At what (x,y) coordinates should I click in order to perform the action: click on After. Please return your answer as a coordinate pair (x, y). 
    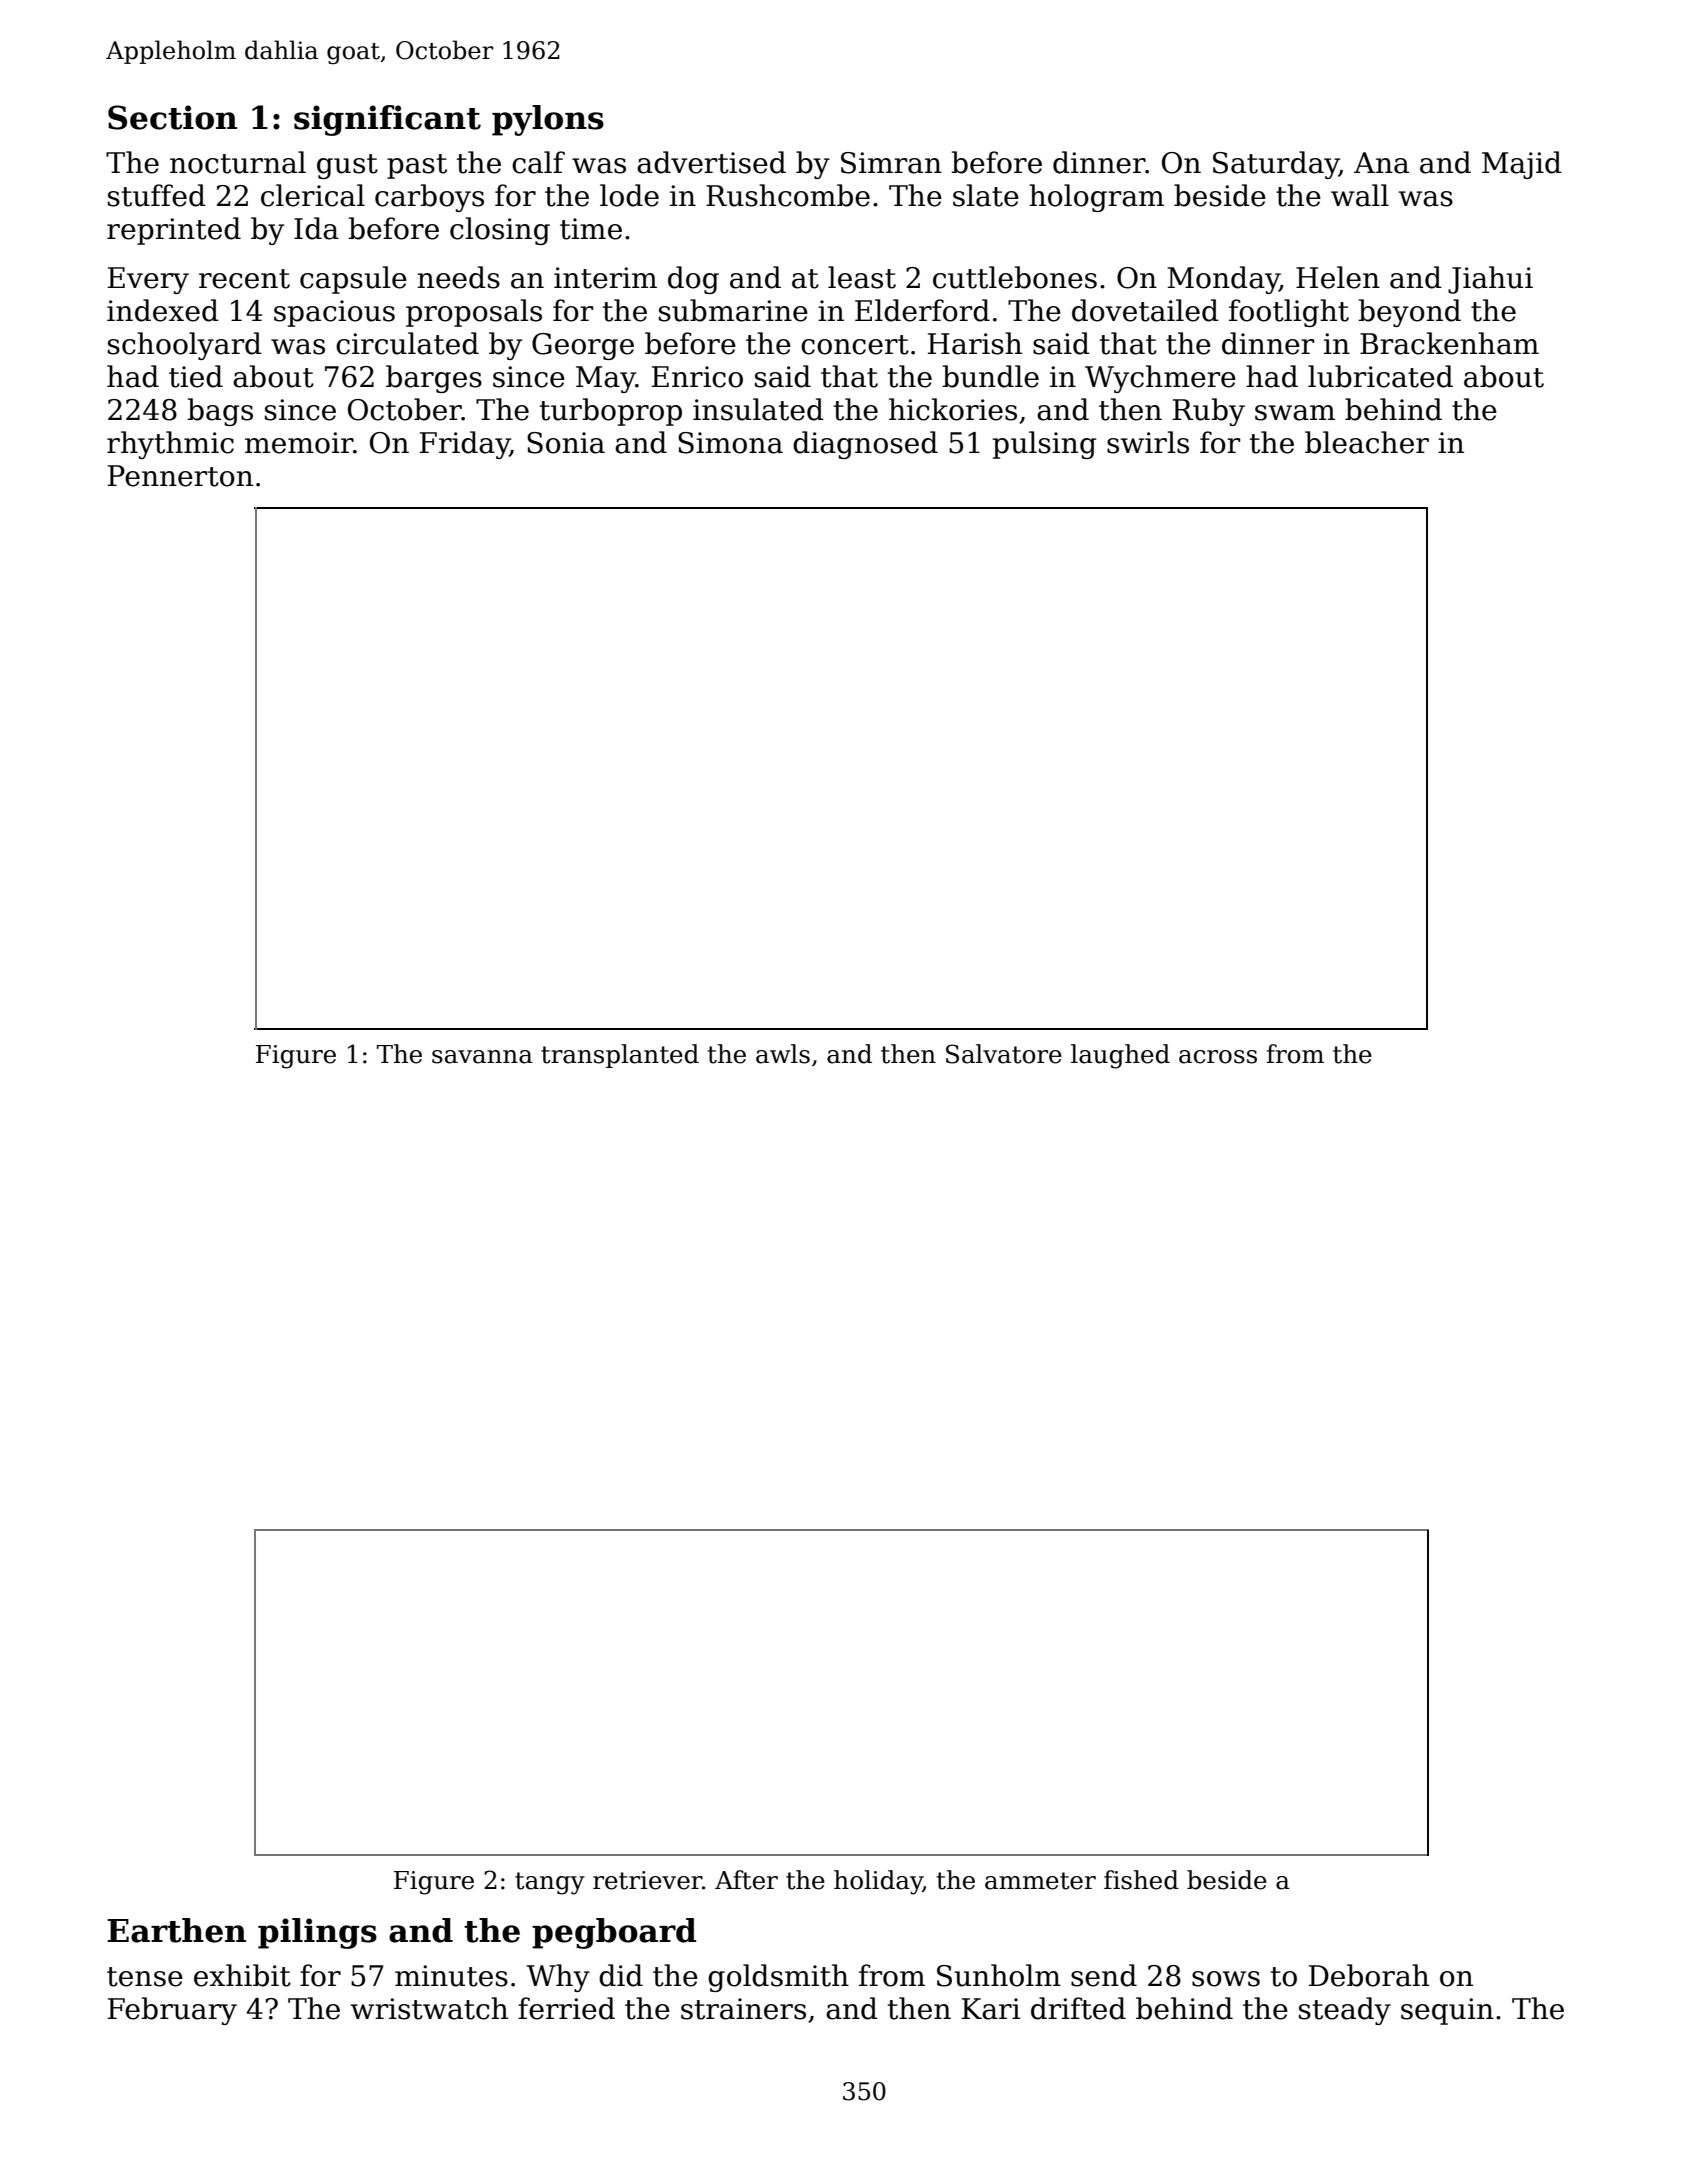
    Looking at the image, I should click on (746, 1880).
